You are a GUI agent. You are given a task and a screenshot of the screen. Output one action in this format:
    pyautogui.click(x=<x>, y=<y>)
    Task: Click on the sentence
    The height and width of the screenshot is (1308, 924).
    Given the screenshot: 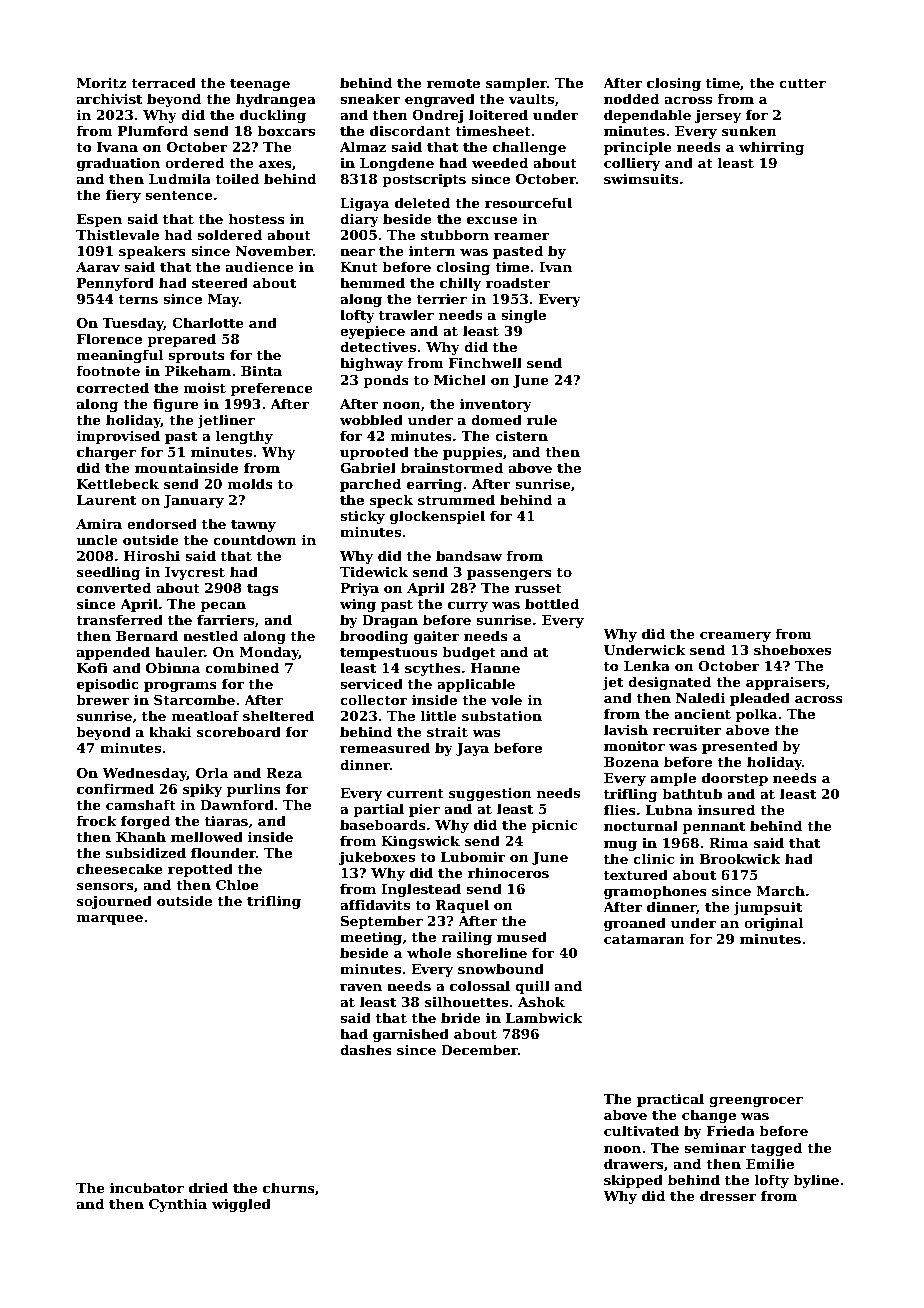 What is the action you would take?
    pyautogui.click(x=179, y=195)
